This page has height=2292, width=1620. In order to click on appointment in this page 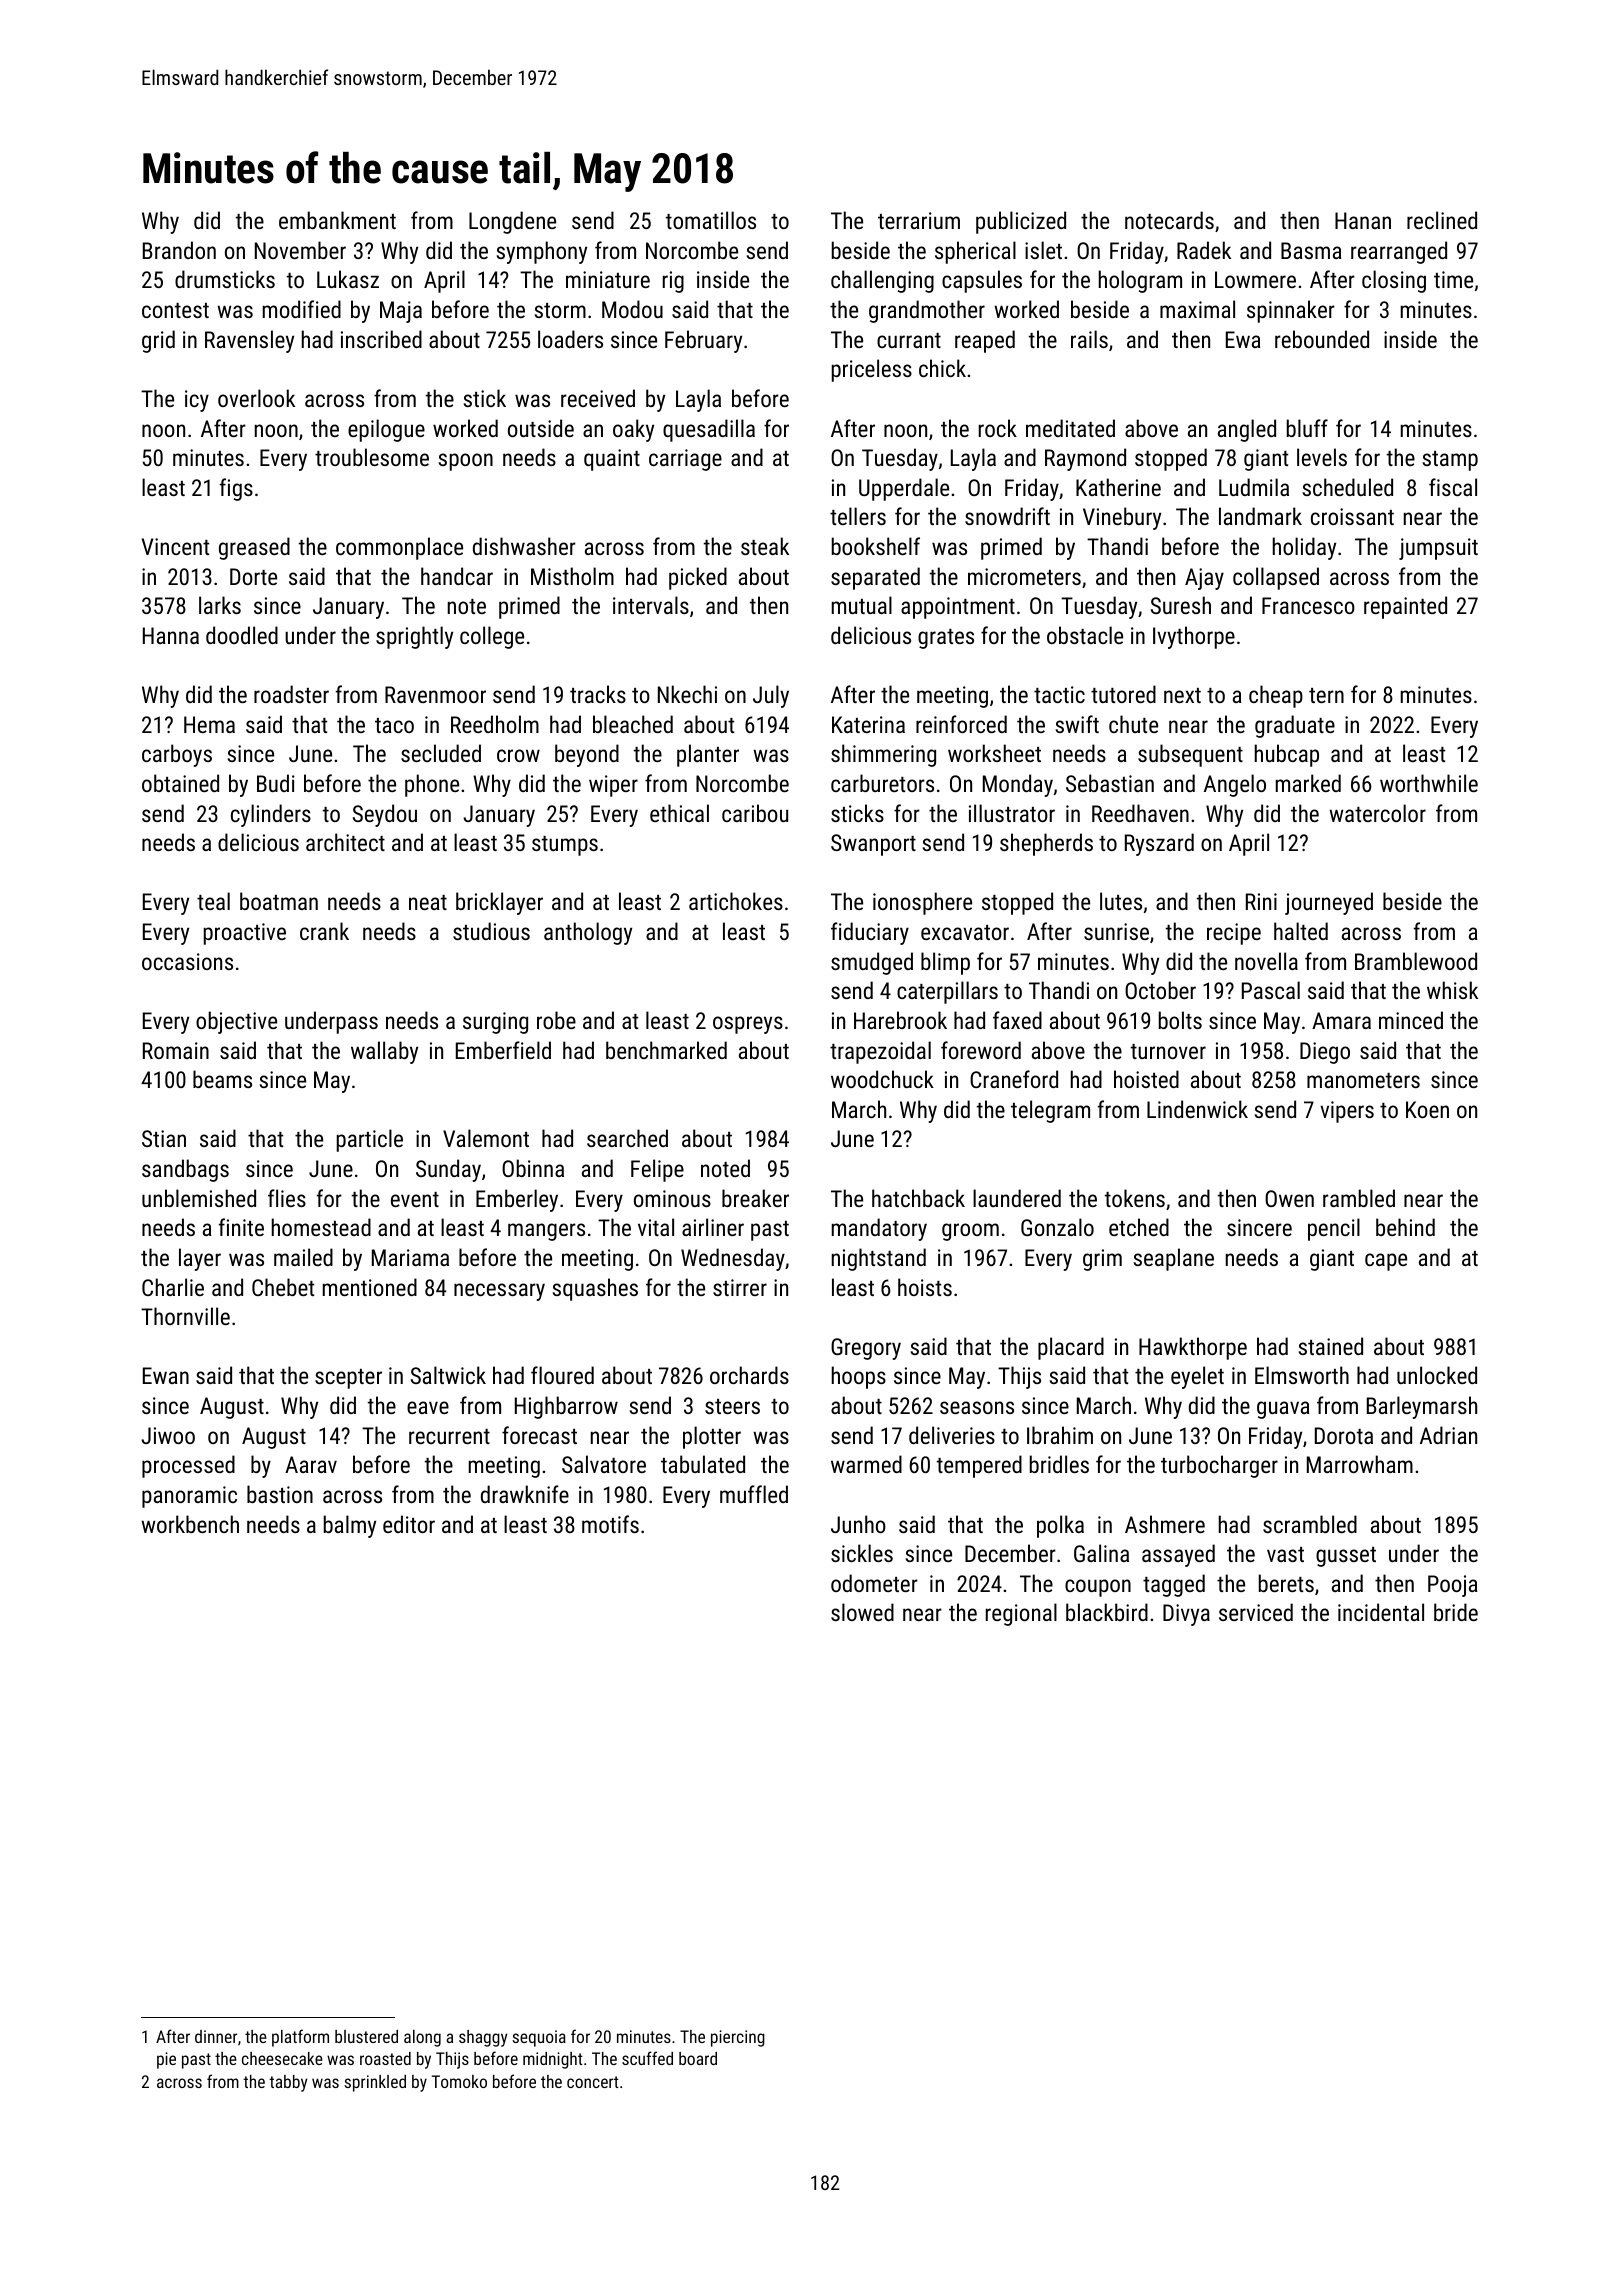, I will do `click(958, 608)`.
